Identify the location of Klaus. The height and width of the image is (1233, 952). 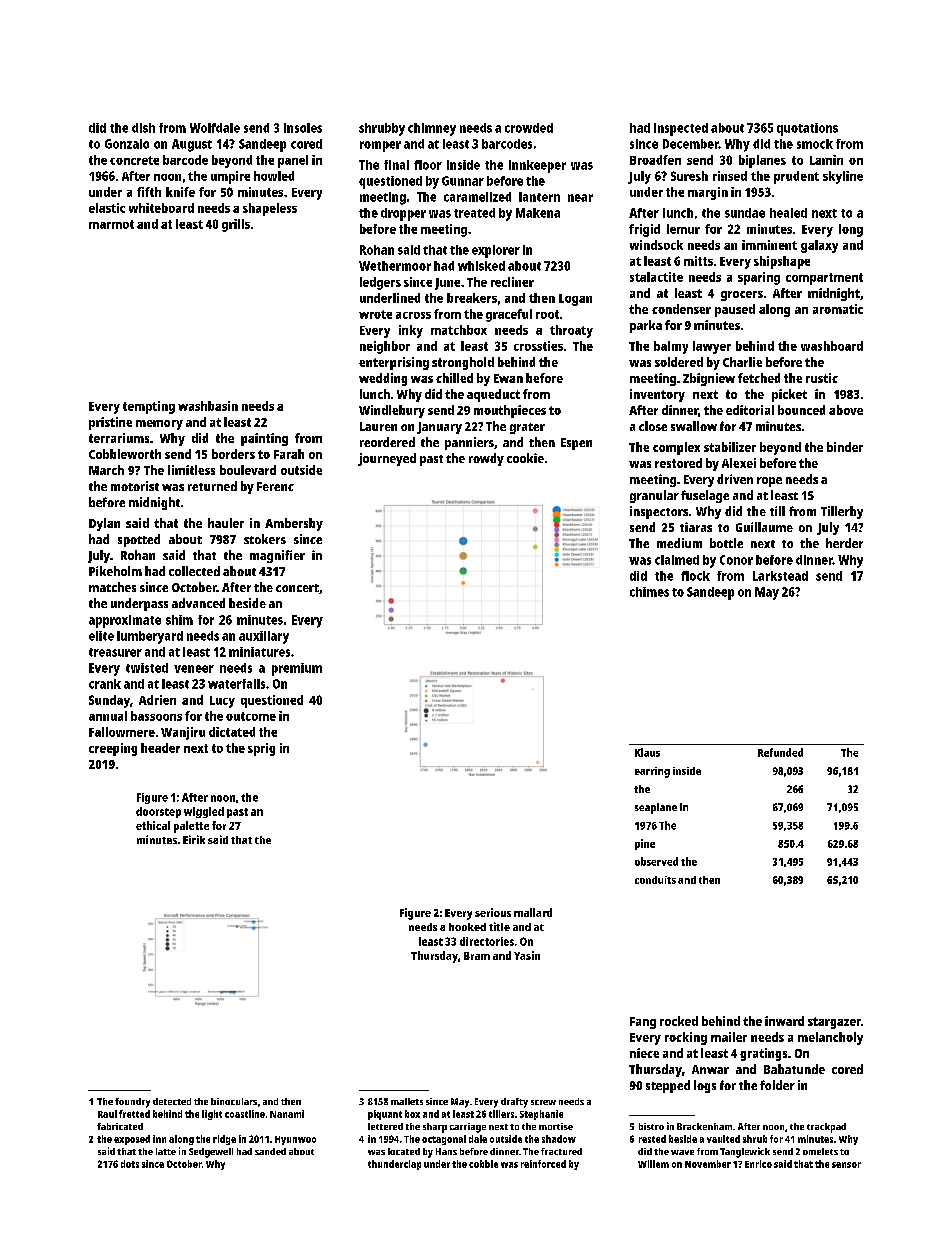
(647, 752).
